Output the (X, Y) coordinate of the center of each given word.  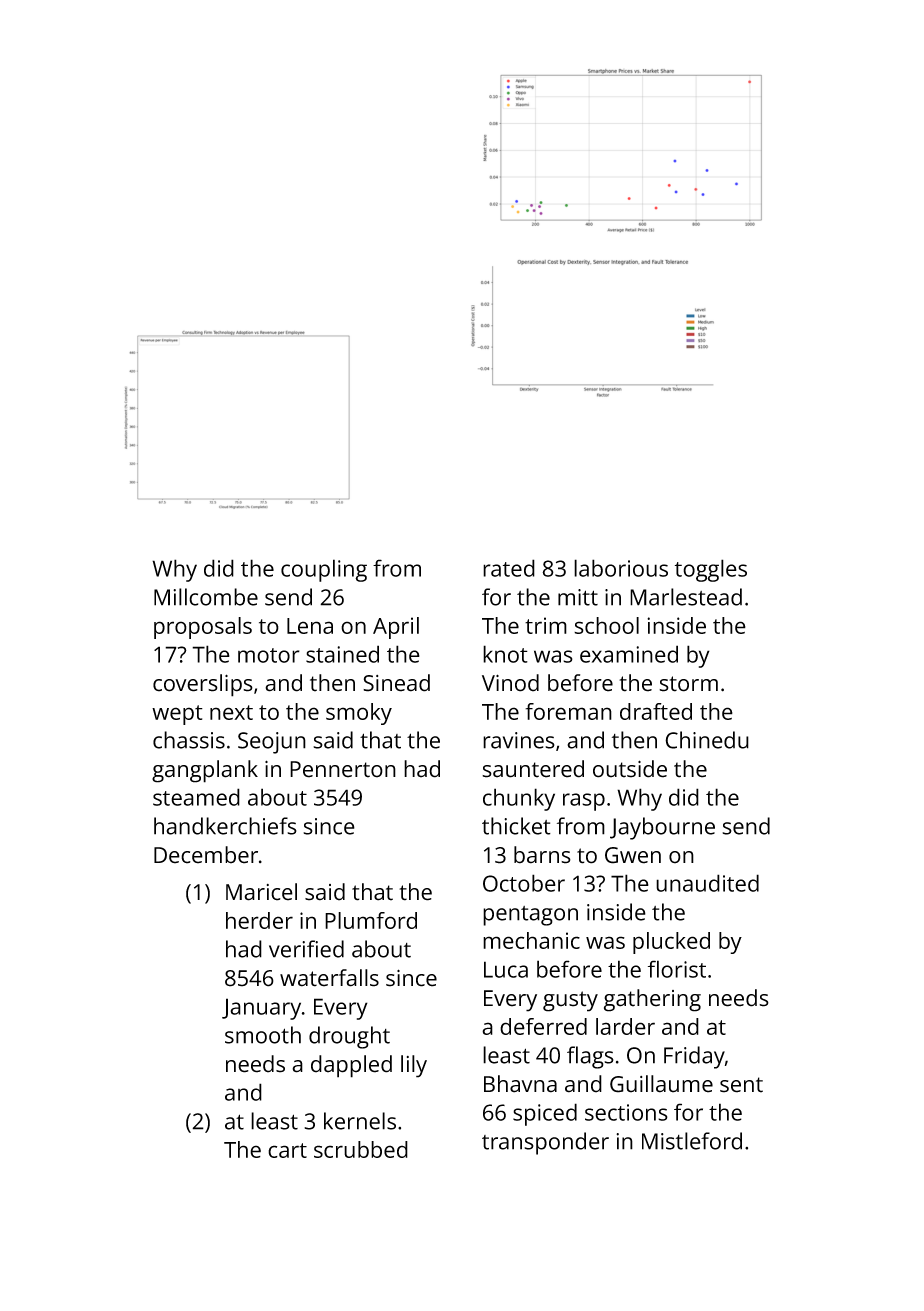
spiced (545, 1114)
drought (349, 1037)
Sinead (396, 683)
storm (688, 684)
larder (625, 1026)
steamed (196, 797)
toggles (711, 570)
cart (287, 1150)
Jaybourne (662, 828)
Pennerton (343, 769)
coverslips (203, 685)
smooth (263, 1035)
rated (509, 568)
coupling (324, 570)
